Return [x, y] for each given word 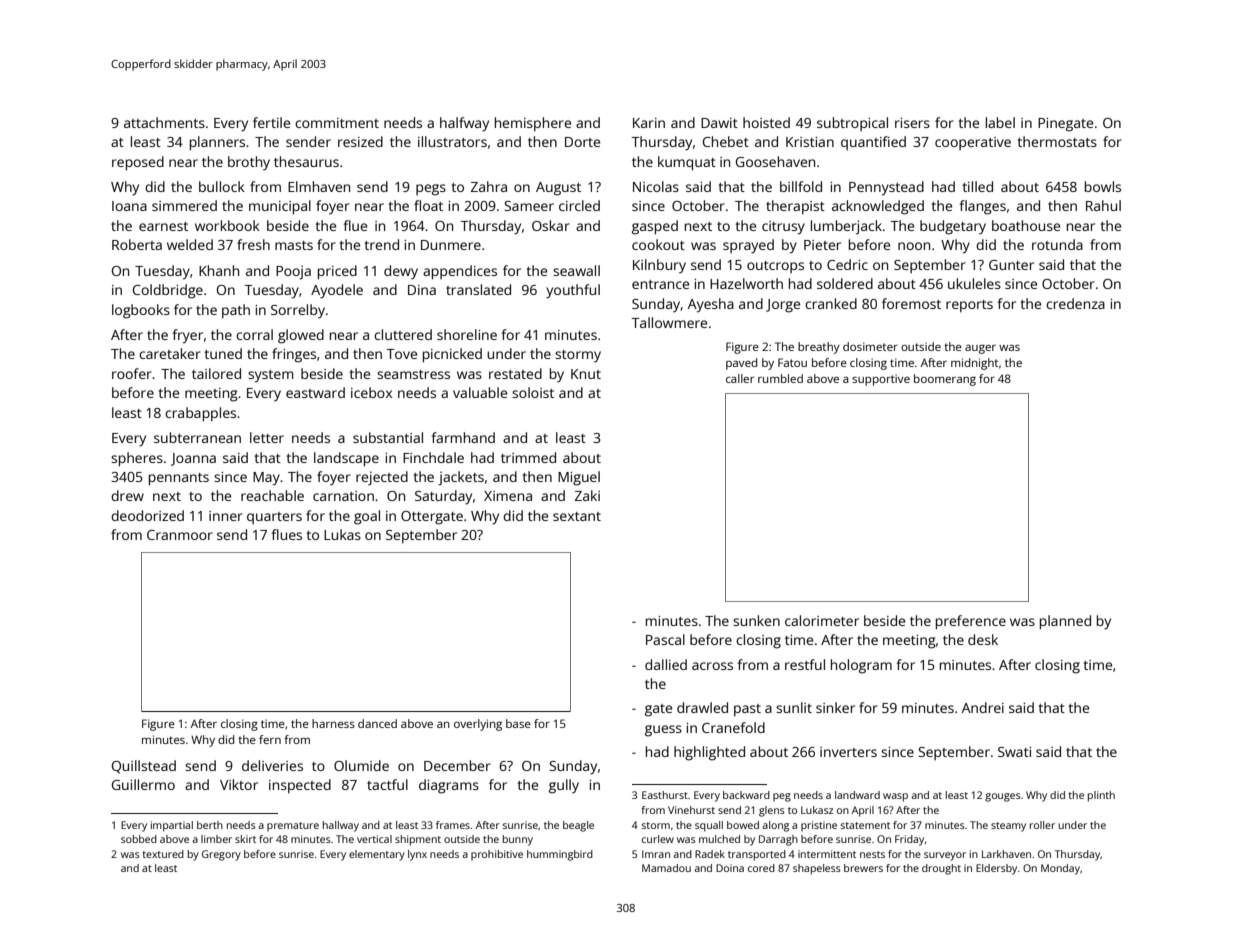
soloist [533, 392]
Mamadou [666, 868]
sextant [577, 516]
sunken [756, 620]
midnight [974, 364]
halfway [464, 124]
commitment [337, 123]
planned [1065, 622]
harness [333, 723]
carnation [343, 496]
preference [971, 622]
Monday [1060, 869]
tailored [216, 373]
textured [163, 854]
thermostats [1057, 141]
